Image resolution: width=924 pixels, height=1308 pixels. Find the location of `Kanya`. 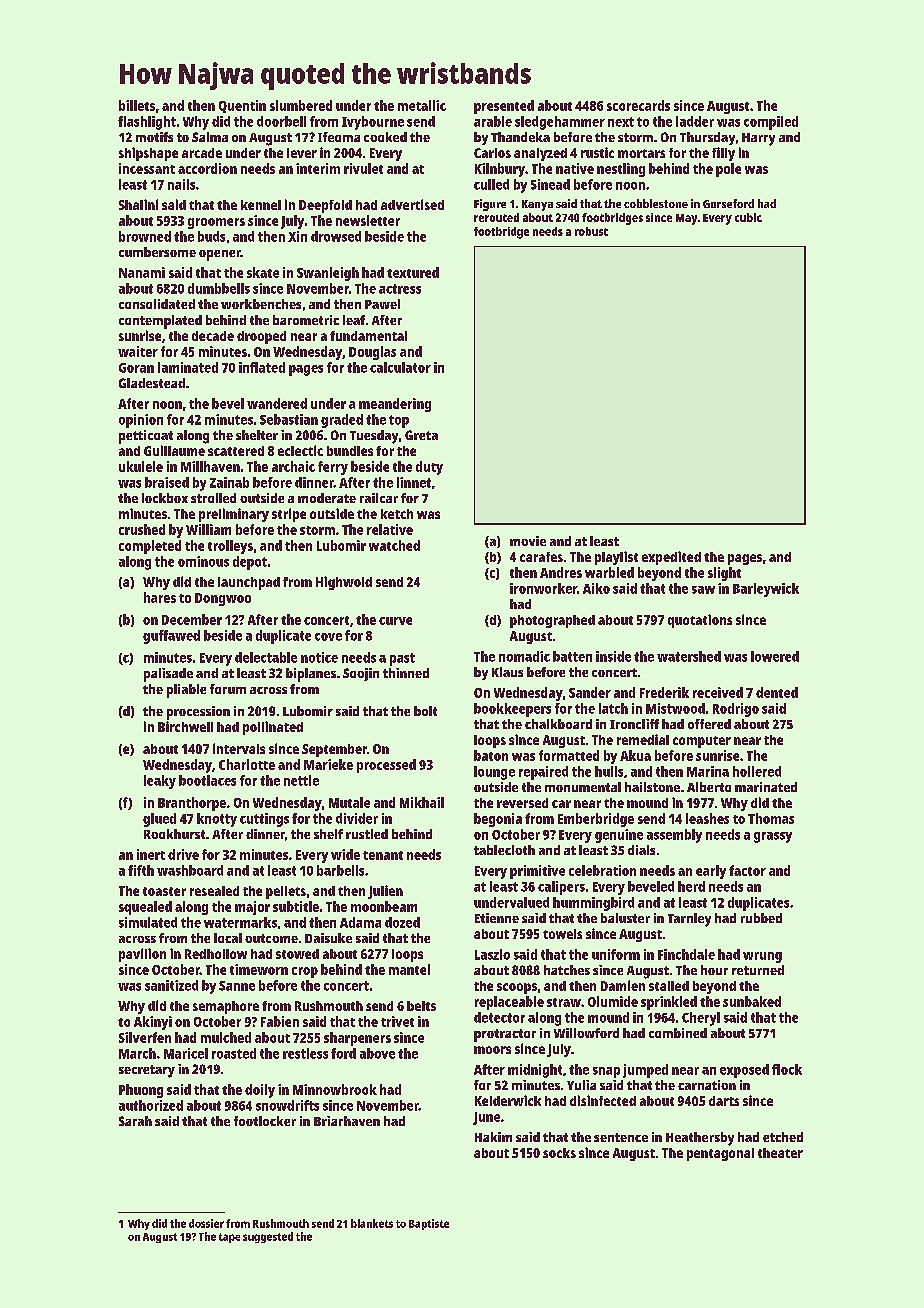

Kanya is located at coordinates (537, 205).
